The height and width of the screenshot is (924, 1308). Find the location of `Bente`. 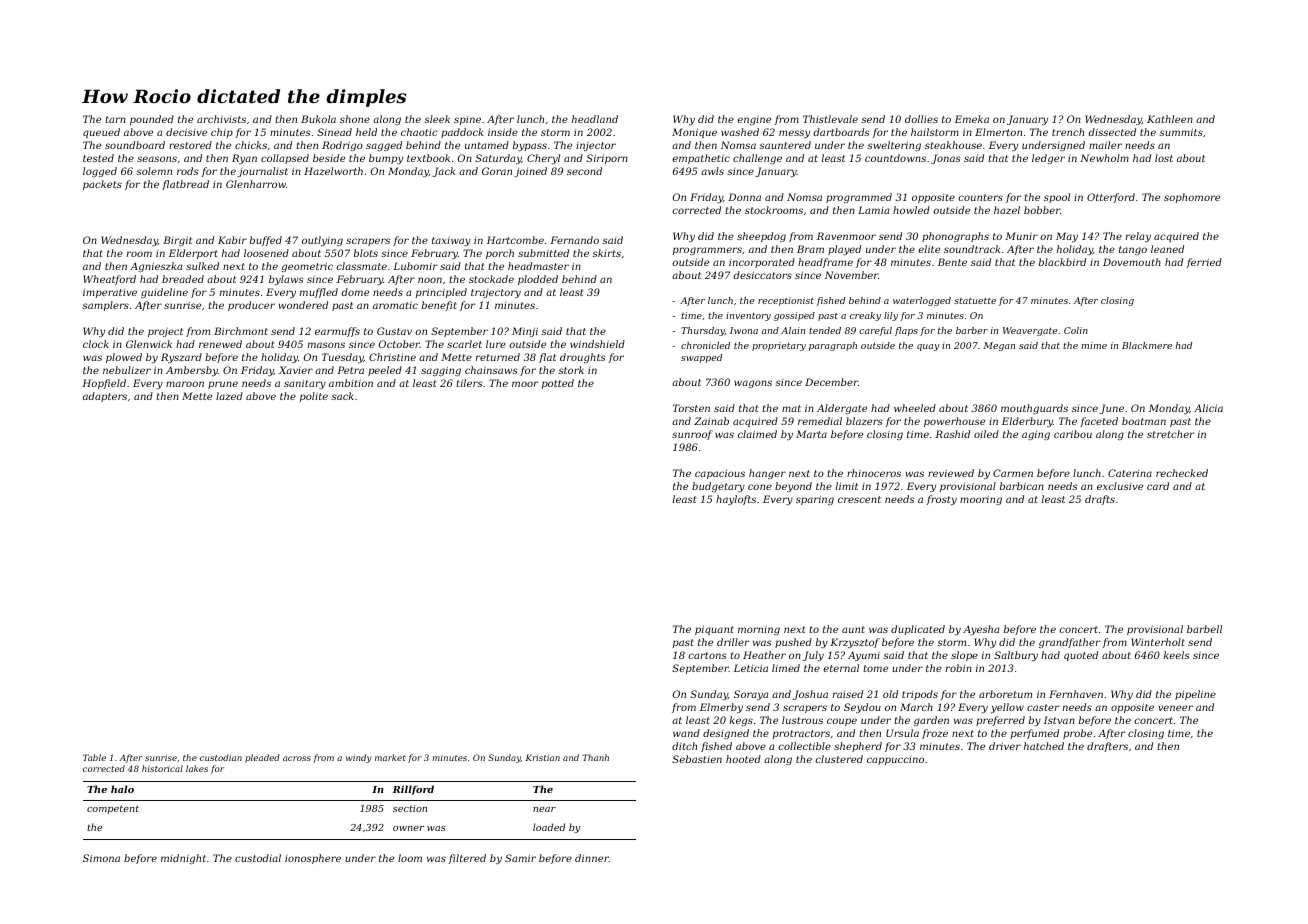

Bente is located at coordinates (952, 262).
